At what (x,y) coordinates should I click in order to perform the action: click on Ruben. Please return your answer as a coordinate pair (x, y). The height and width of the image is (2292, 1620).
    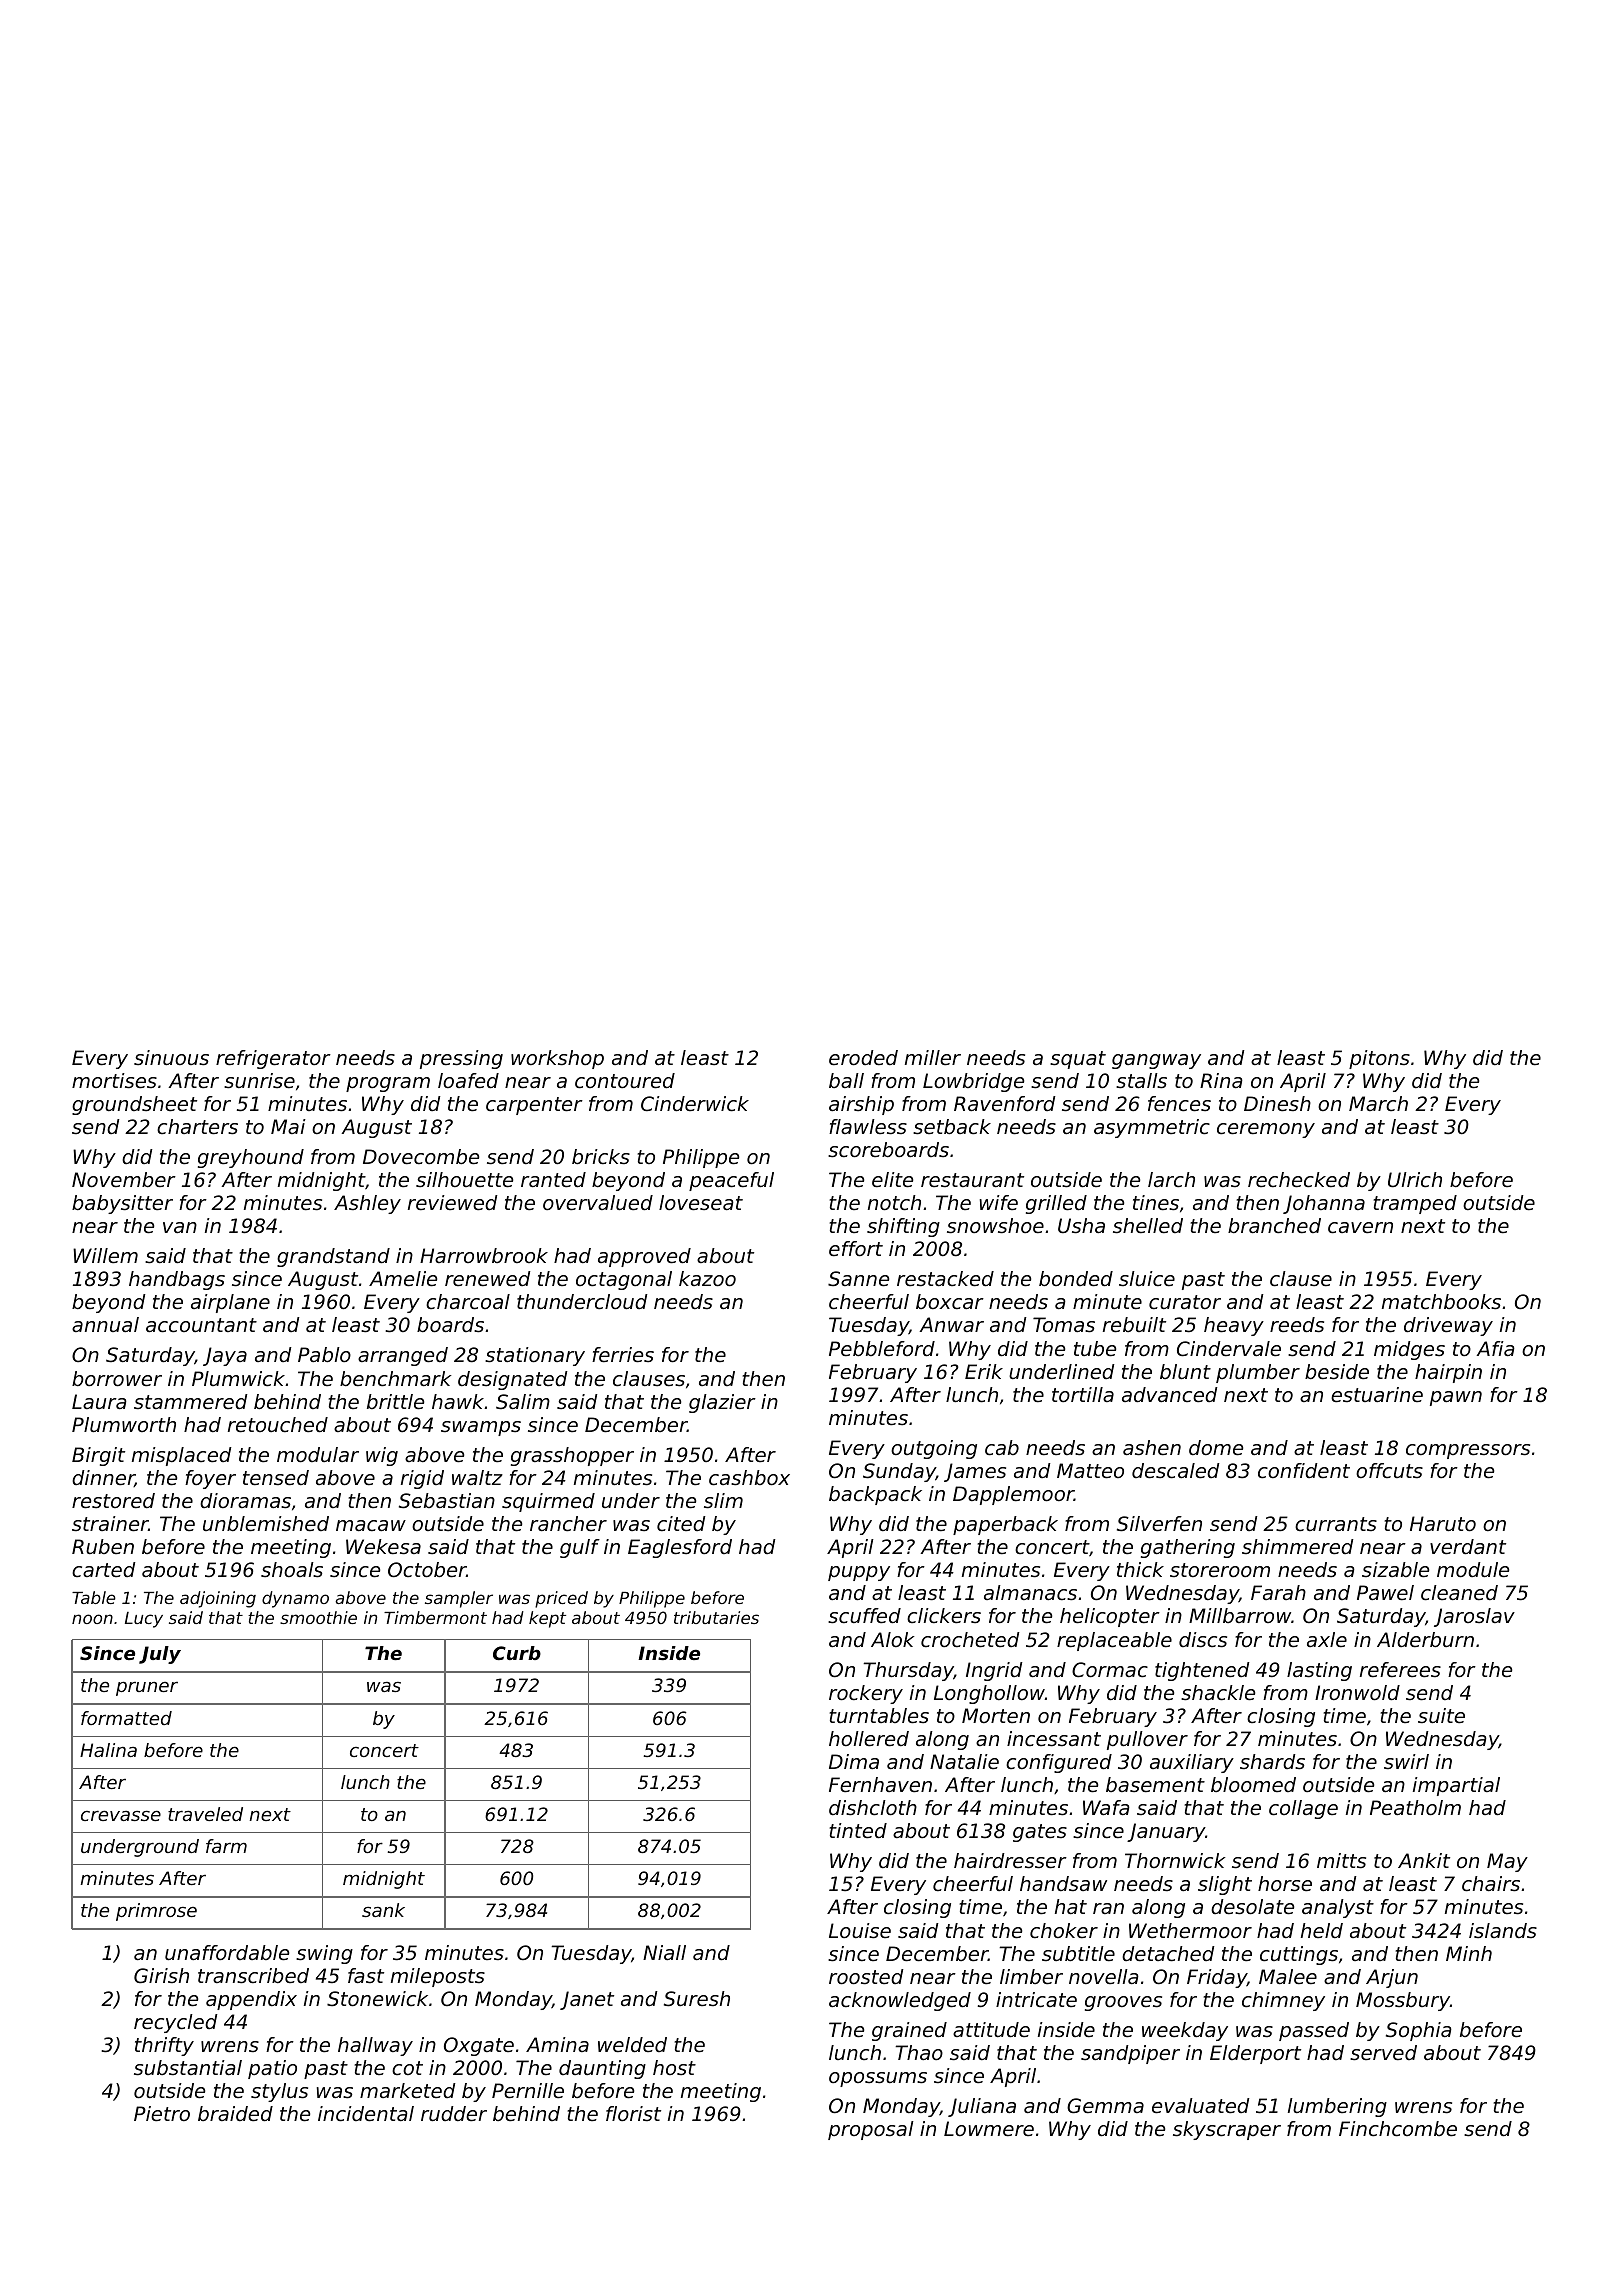
    Looking at the image, I should click on (103, 1546).
